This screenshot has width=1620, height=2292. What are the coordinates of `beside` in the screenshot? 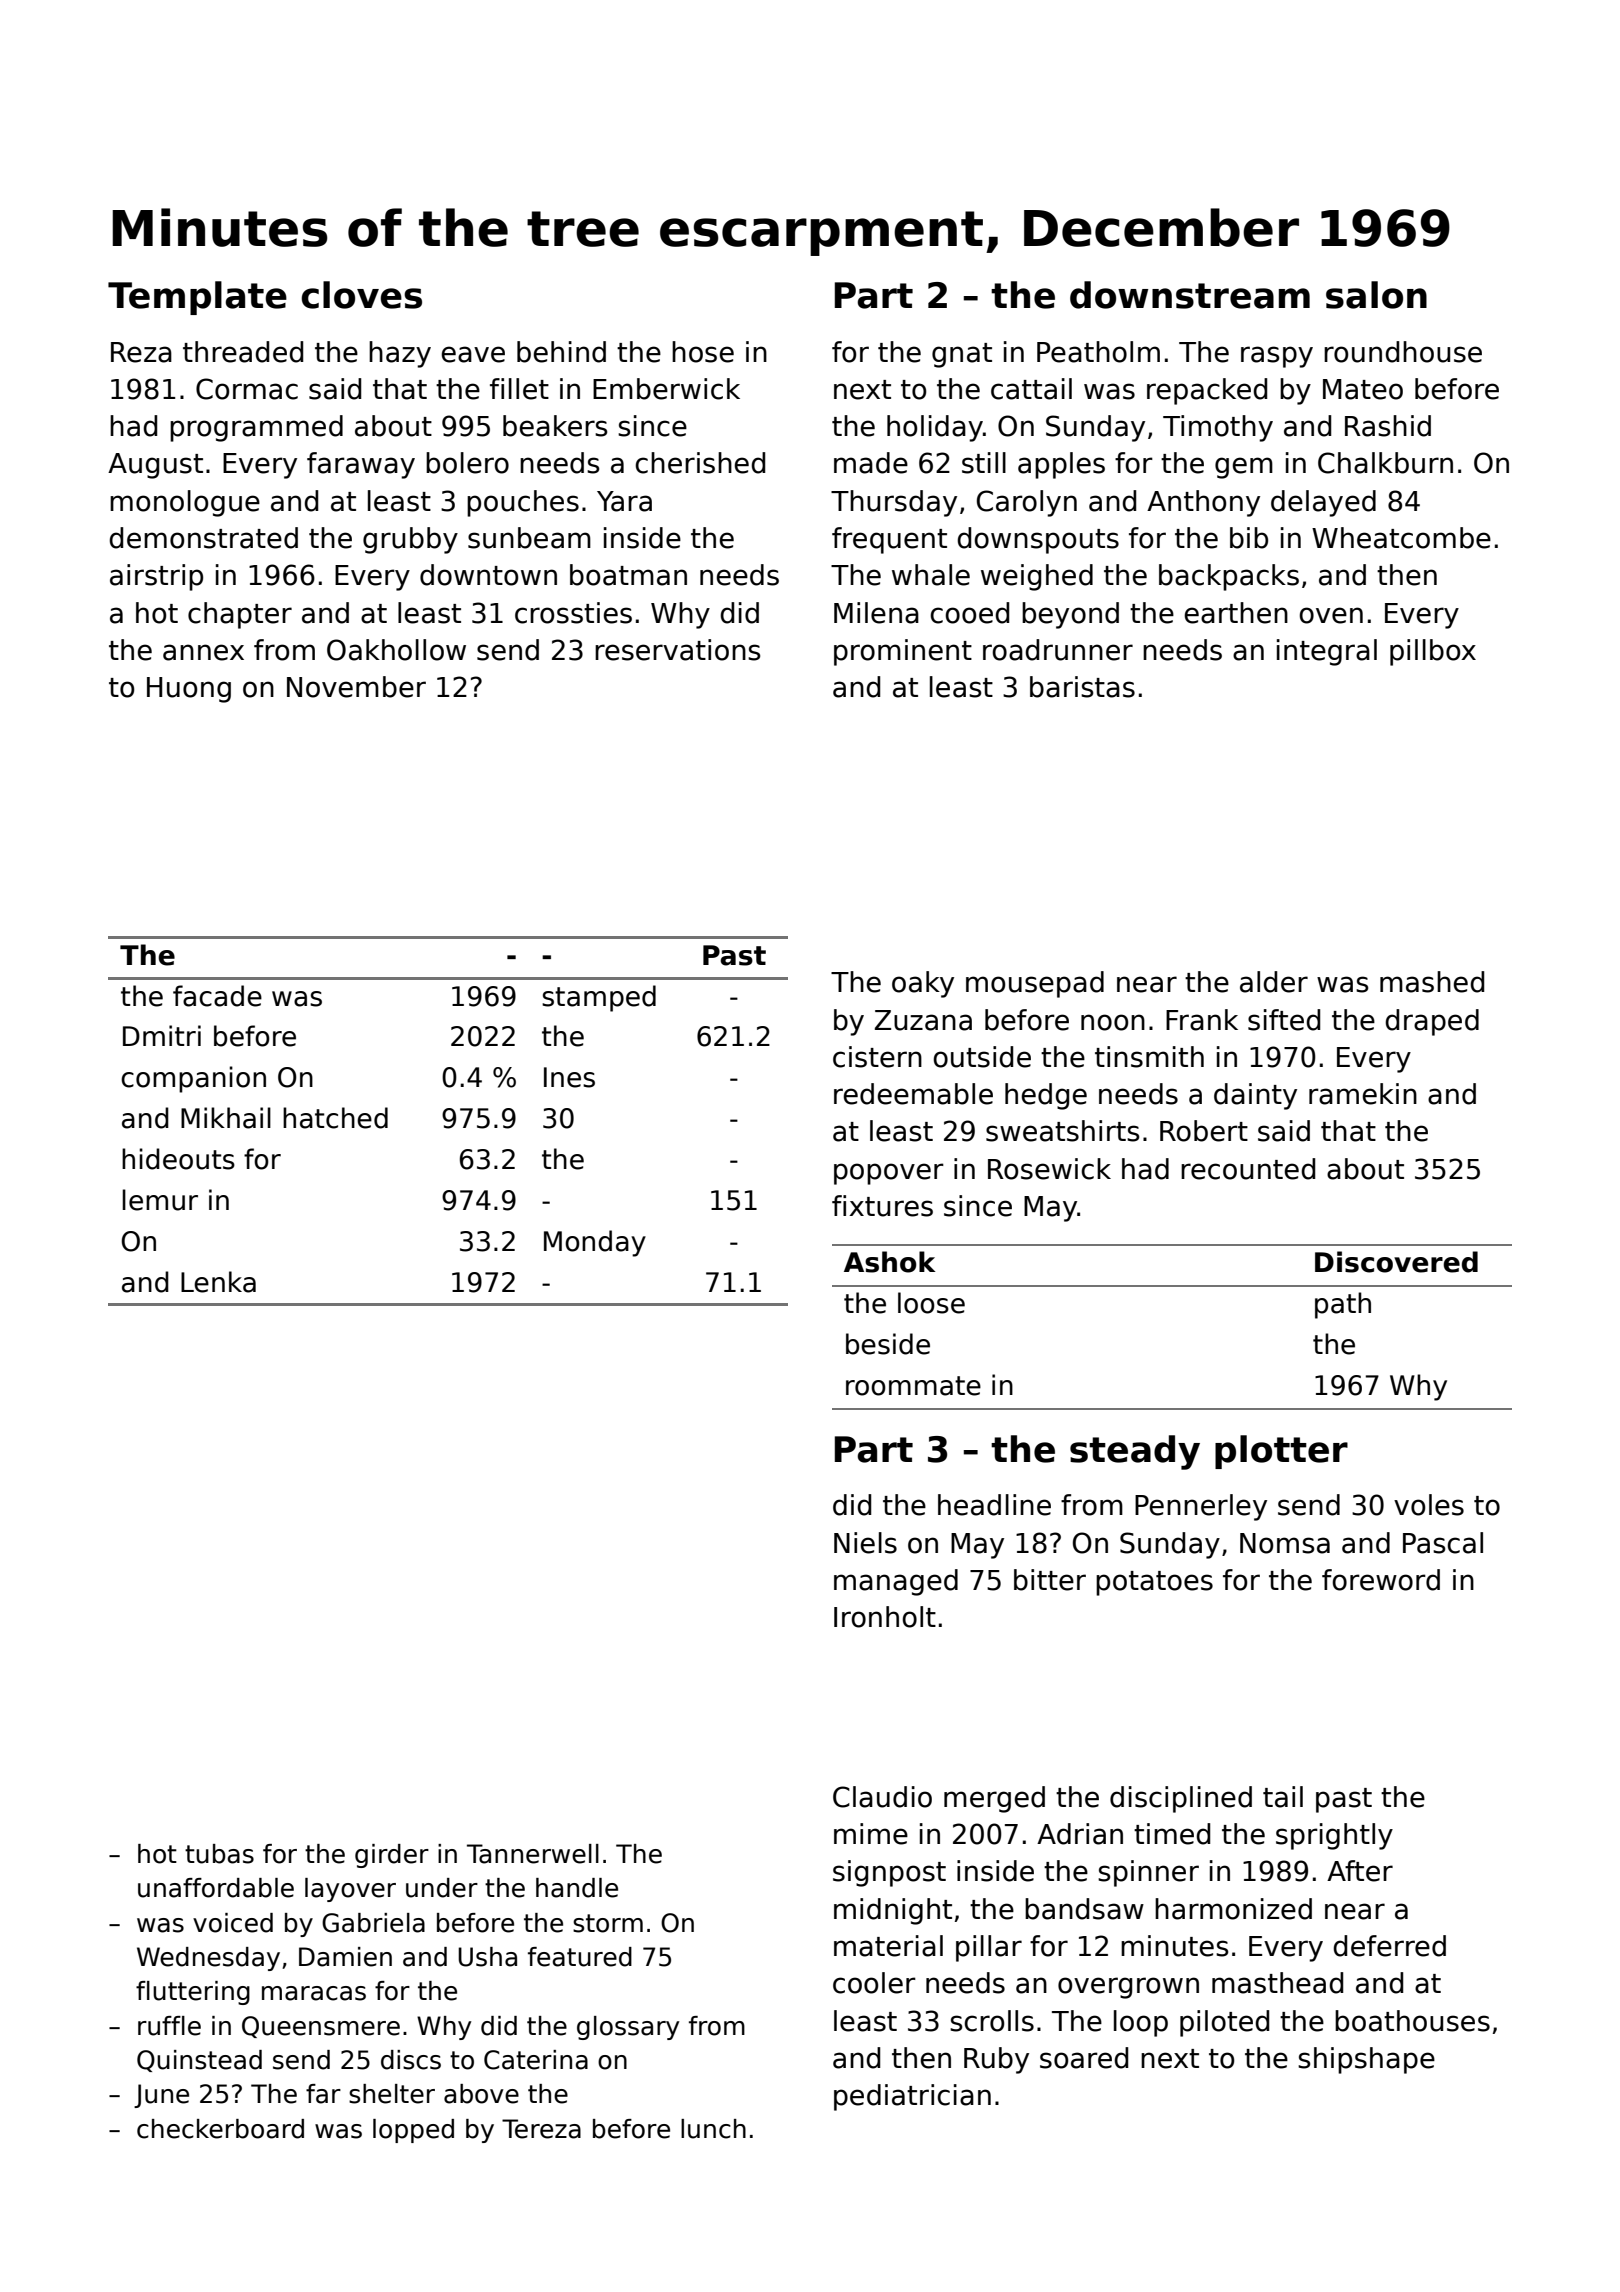 It's located at (888, 1344).
